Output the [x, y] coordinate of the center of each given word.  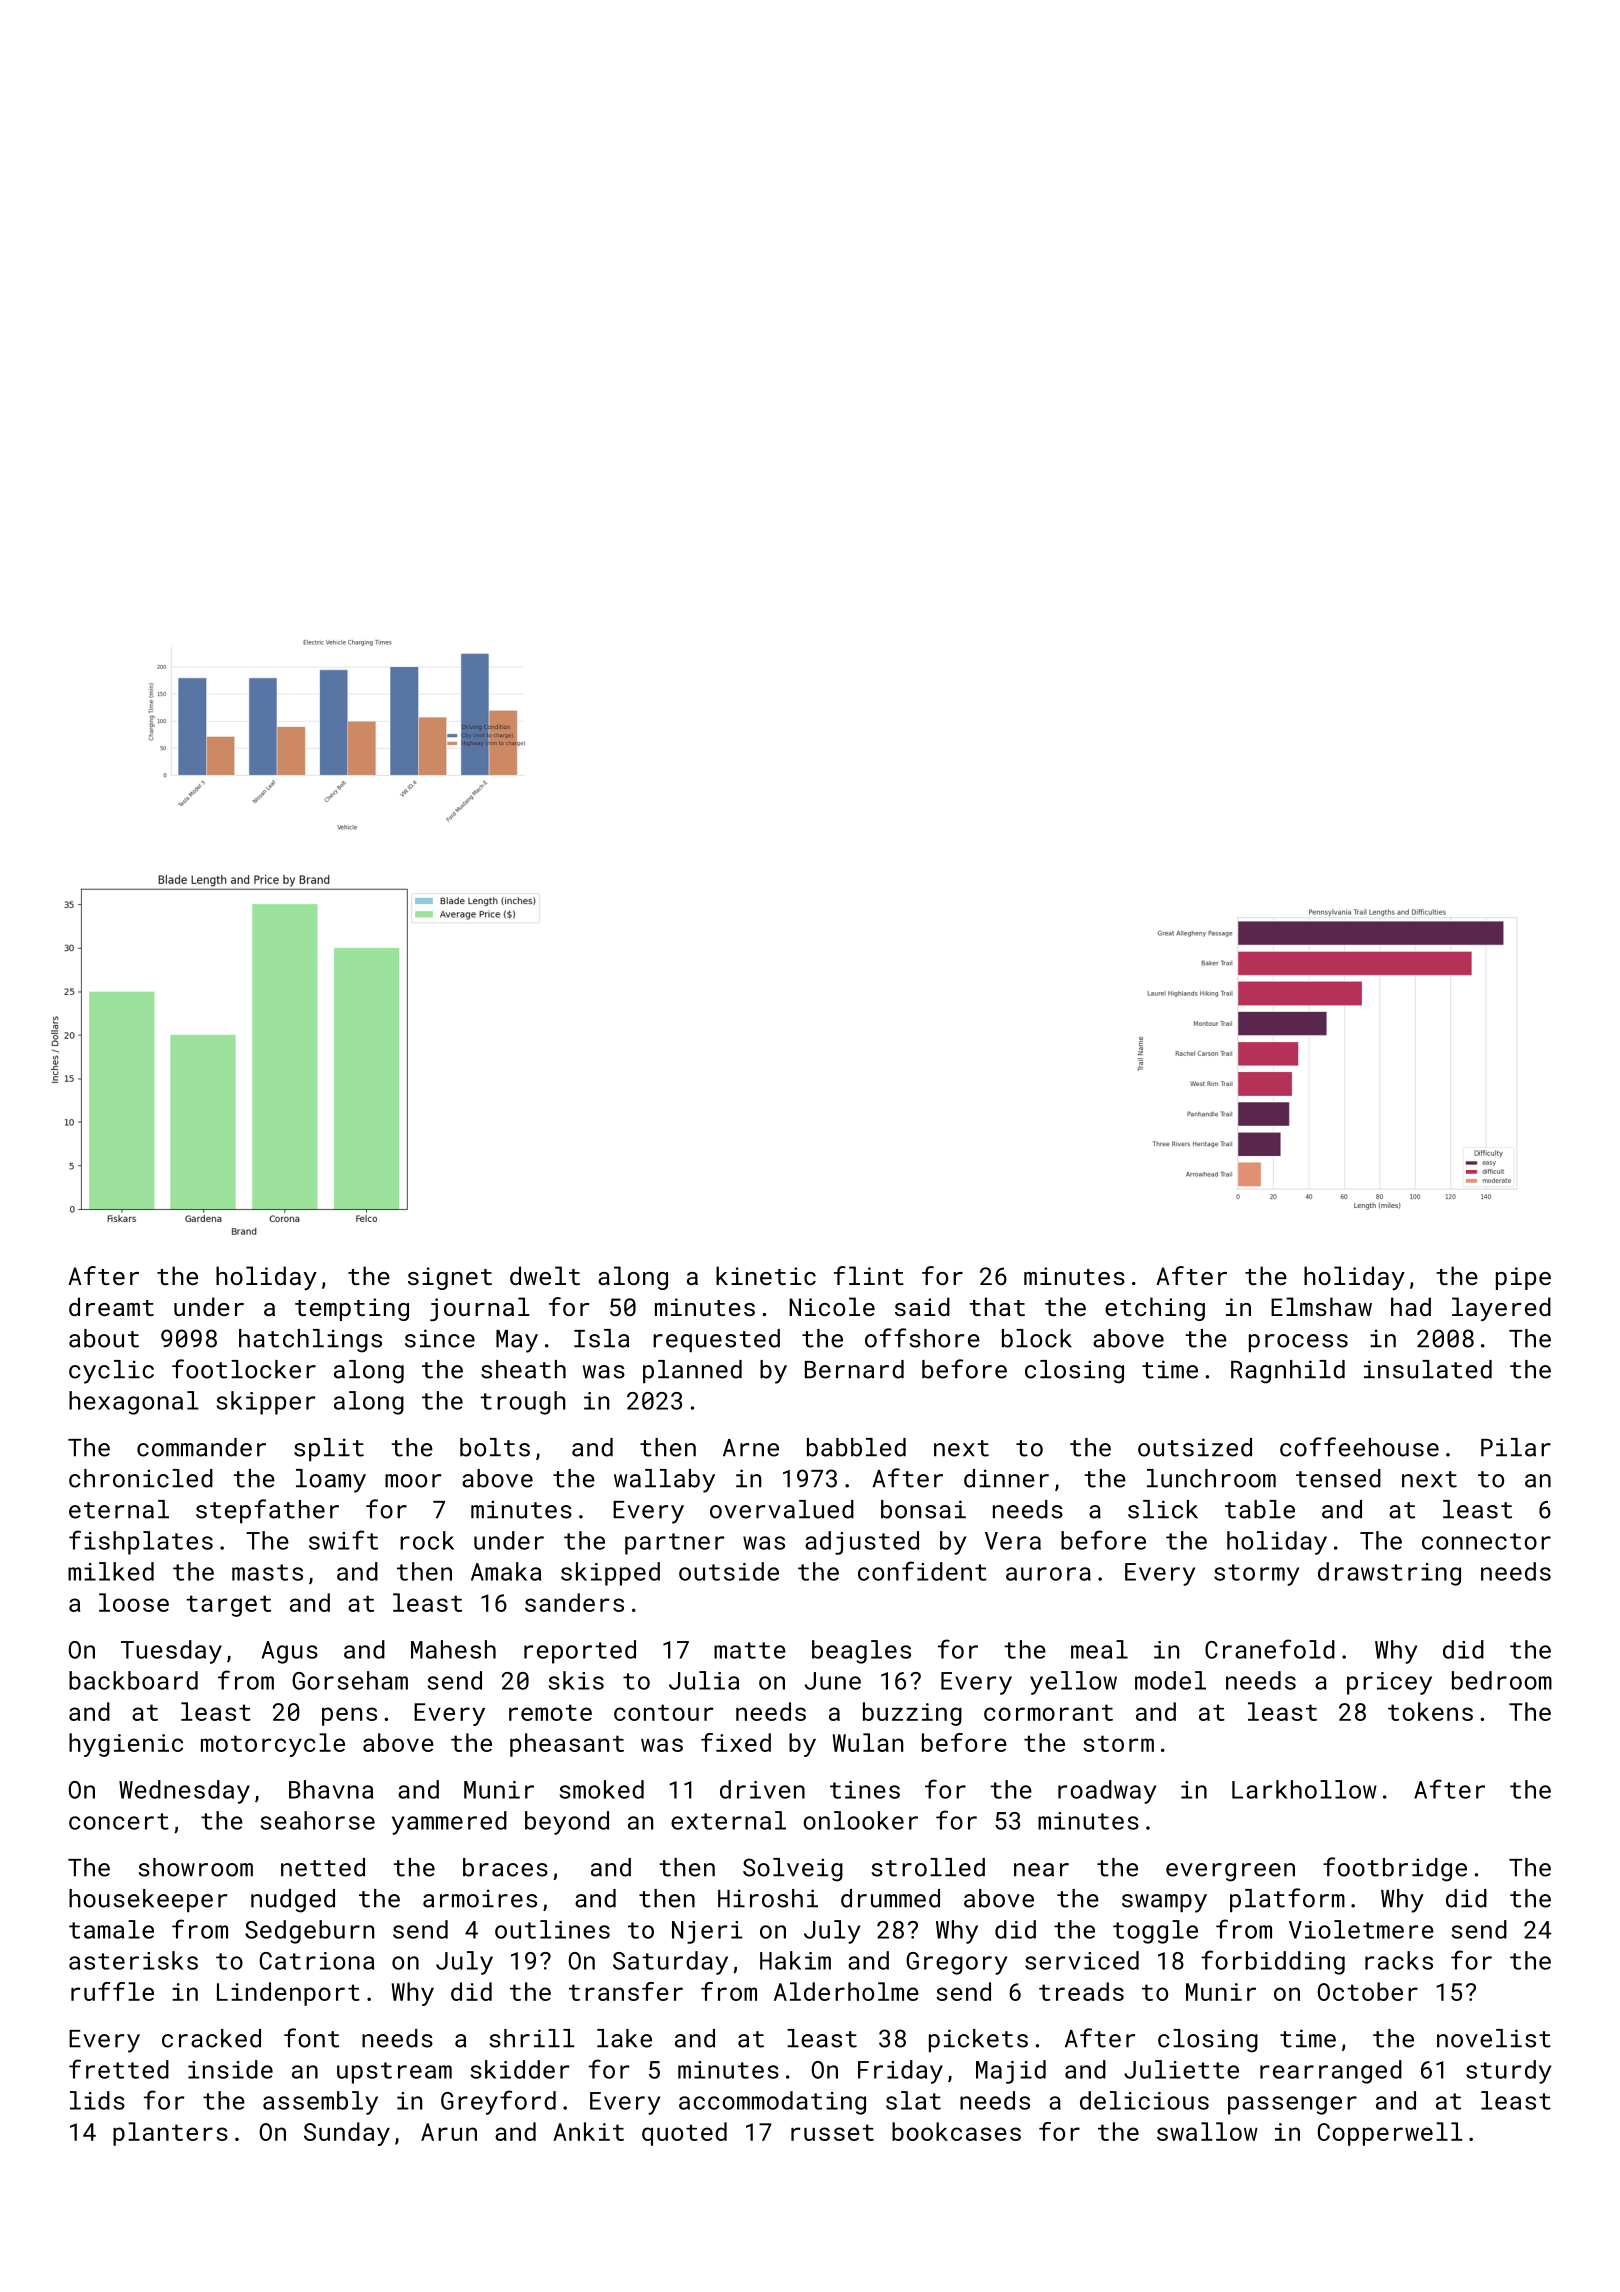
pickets [978, 2040]
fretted [119, 2069]
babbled [856, 1447]
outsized [1195, 1447]
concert [119, 1821]
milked [111, 1571]
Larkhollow [1304, 1789]
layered [1501, 1309]
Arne [751, 1448]
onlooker [860, 1820]
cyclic [111, 1372]
